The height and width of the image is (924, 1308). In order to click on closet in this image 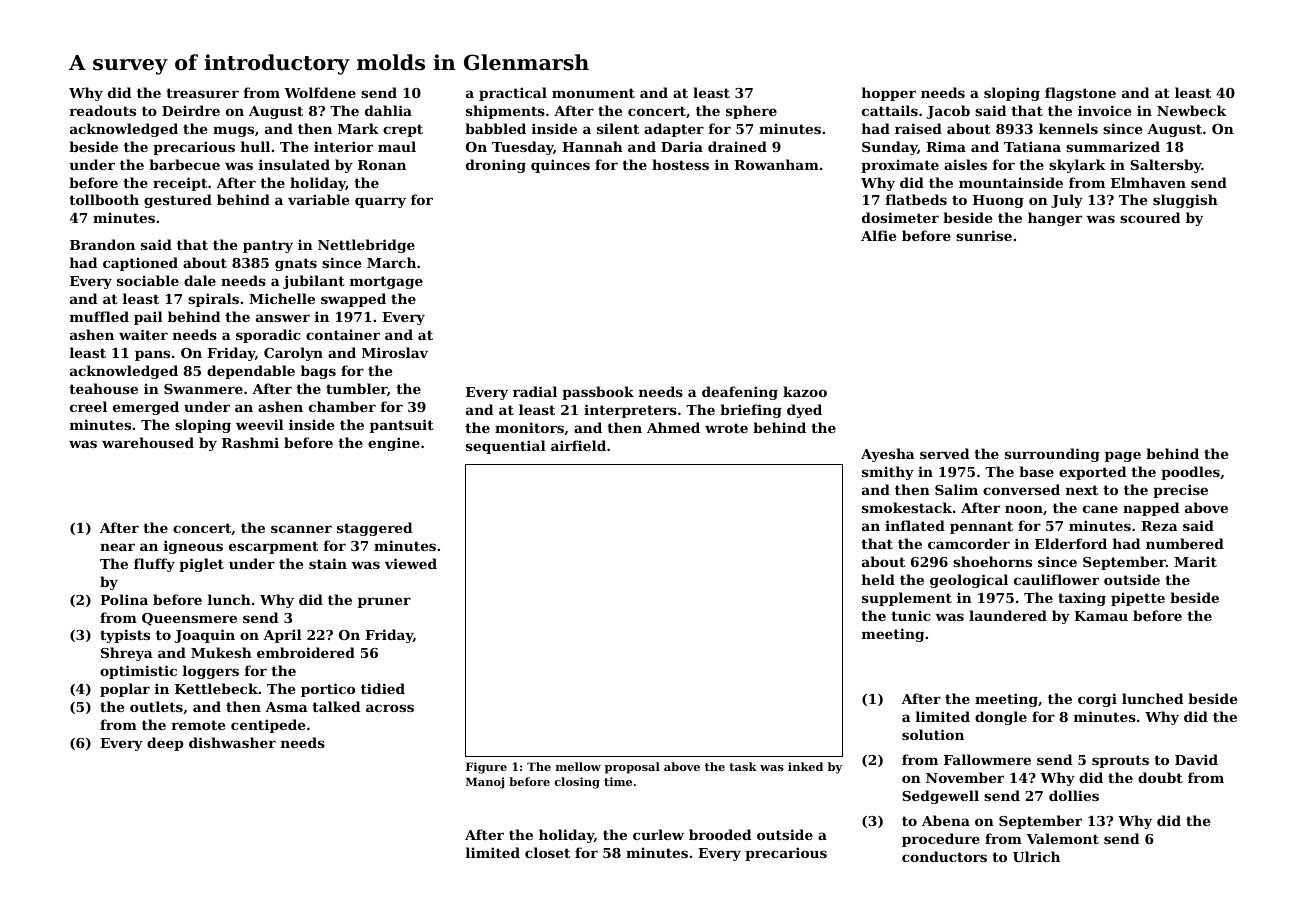, I will do `click(547, 852)`.
